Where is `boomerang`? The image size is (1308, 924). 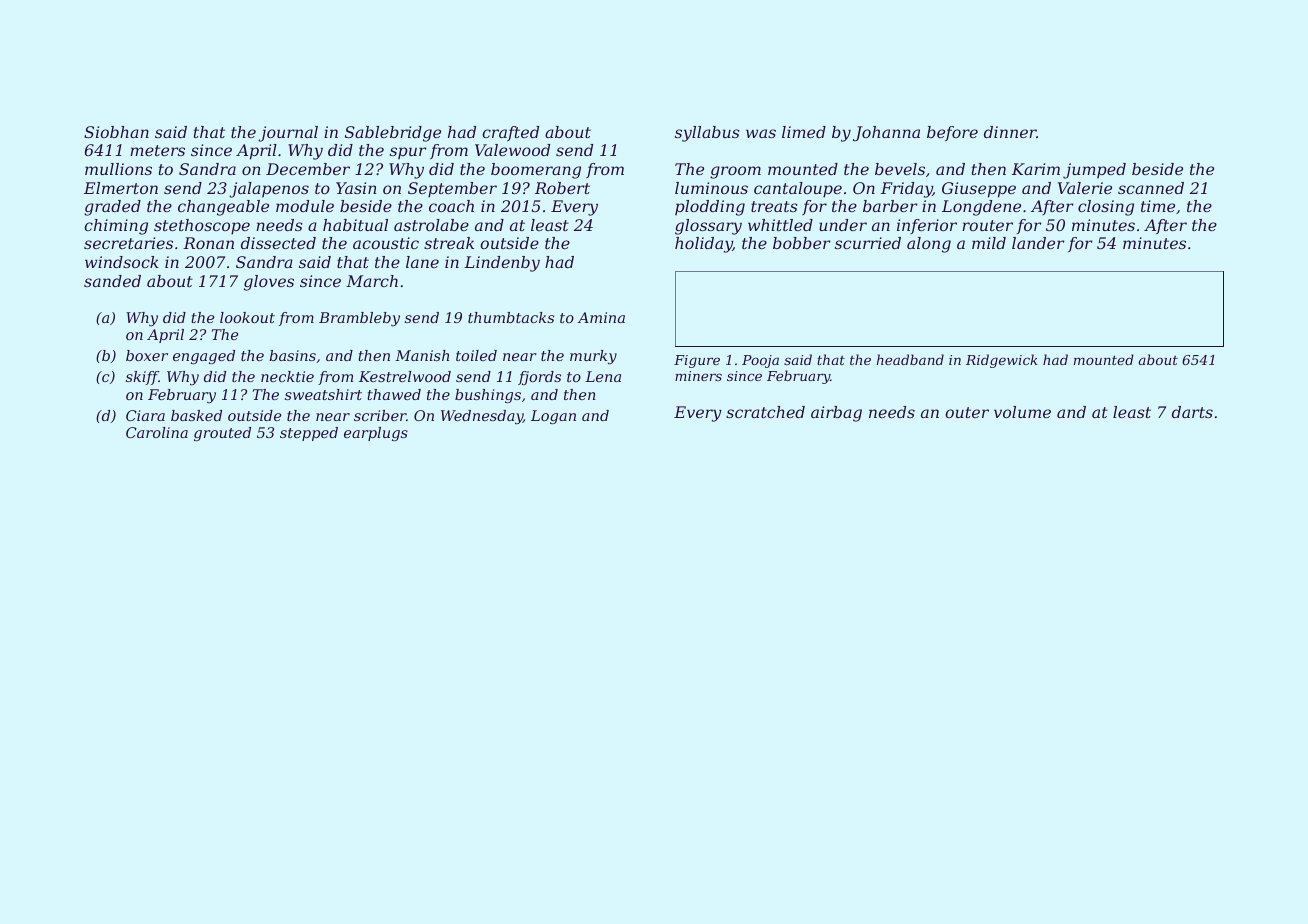 boomerang is located at coordinates (536, 171).
